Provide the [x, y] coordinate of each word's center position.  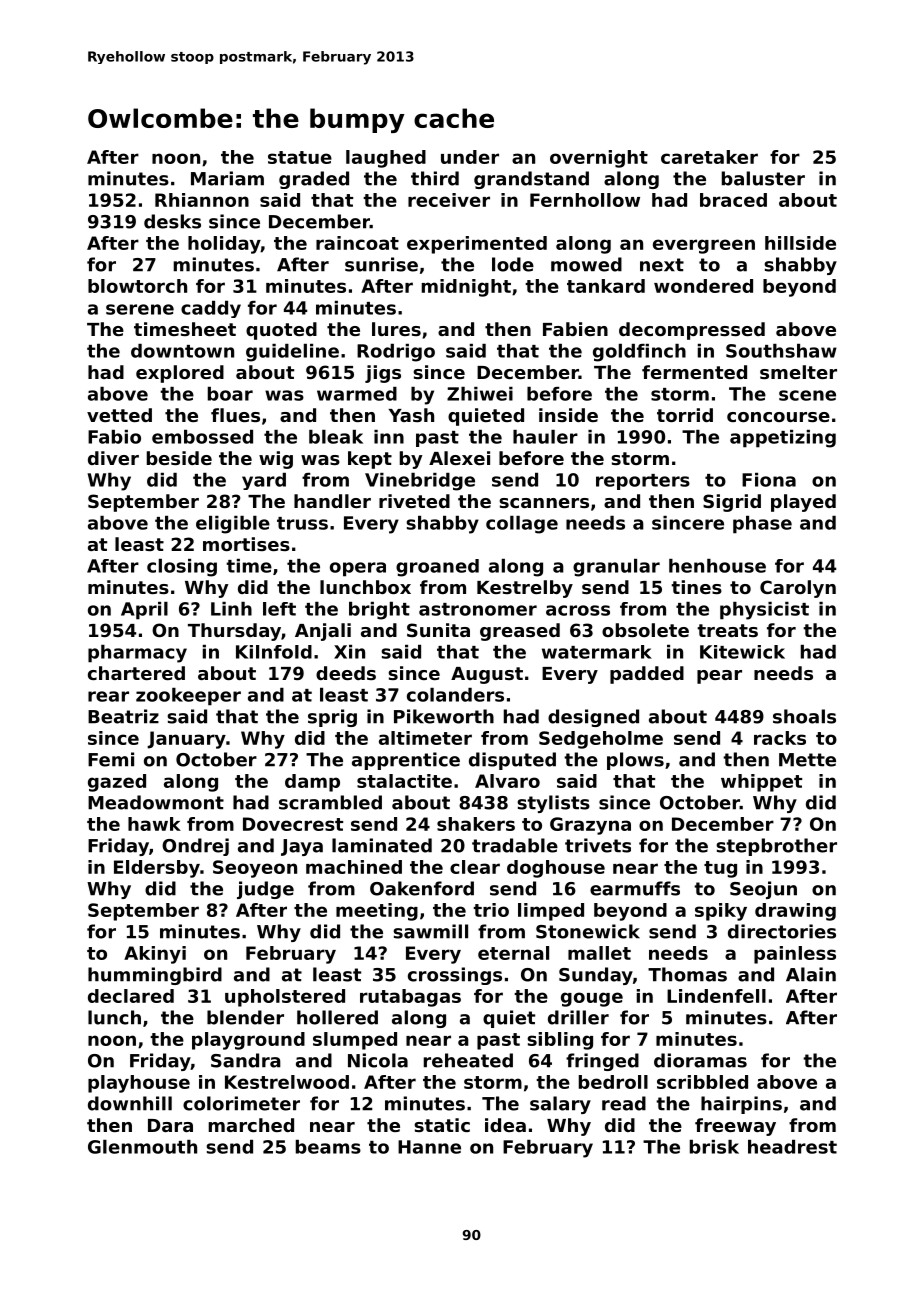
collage [522, 525]
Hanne [429, 1147]
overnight [599, 159]
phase [762, 525]
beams [328, 1147]
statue [300, 157]
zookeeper [188, 697]
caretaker [709, 157]
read [624, 1103]
